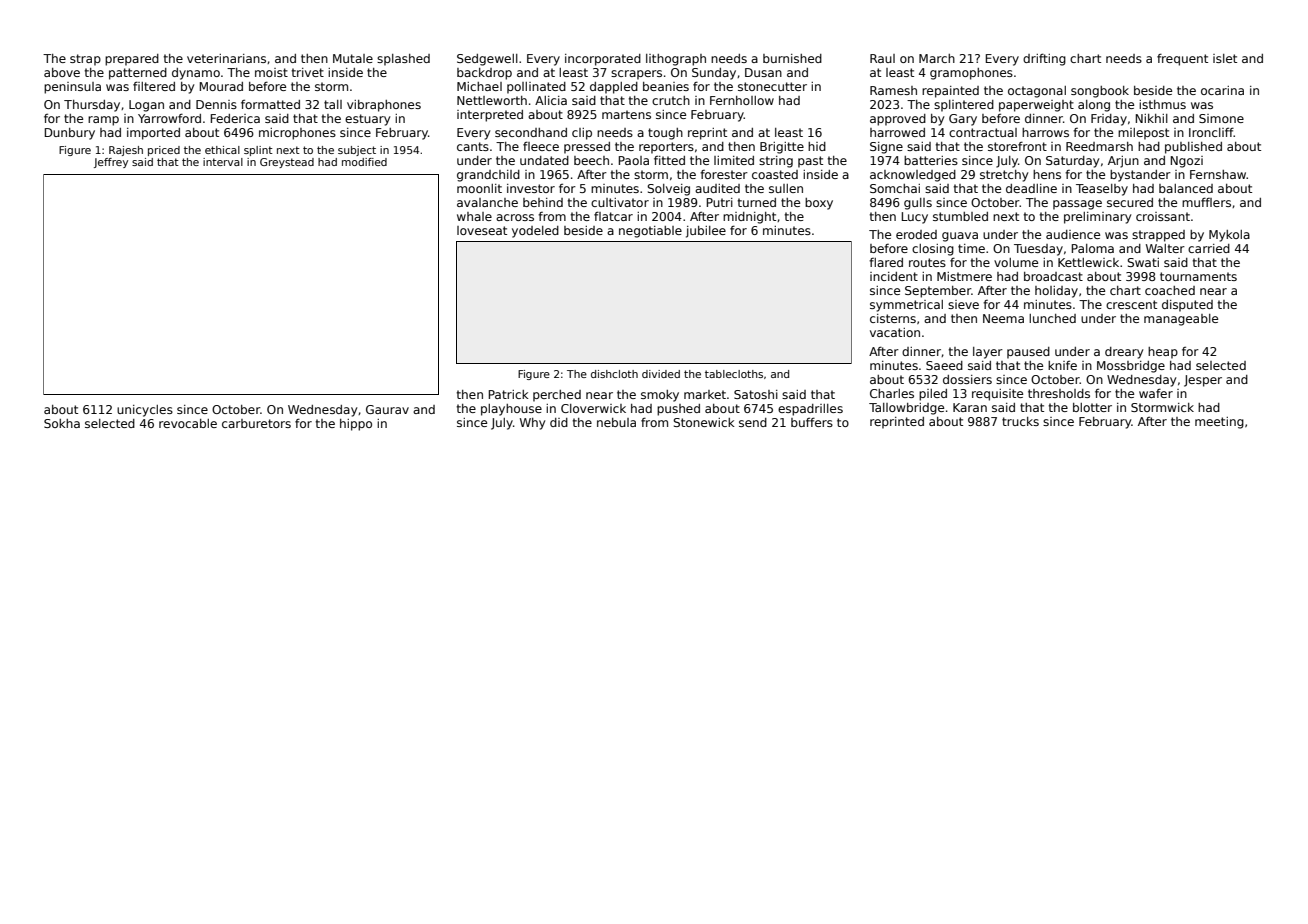 This screenshot has height=924, width=1308. What do you see at coordinates (1003, 318) in the screenshot?
I see `Neema` at bounding box center [1003, 318].
